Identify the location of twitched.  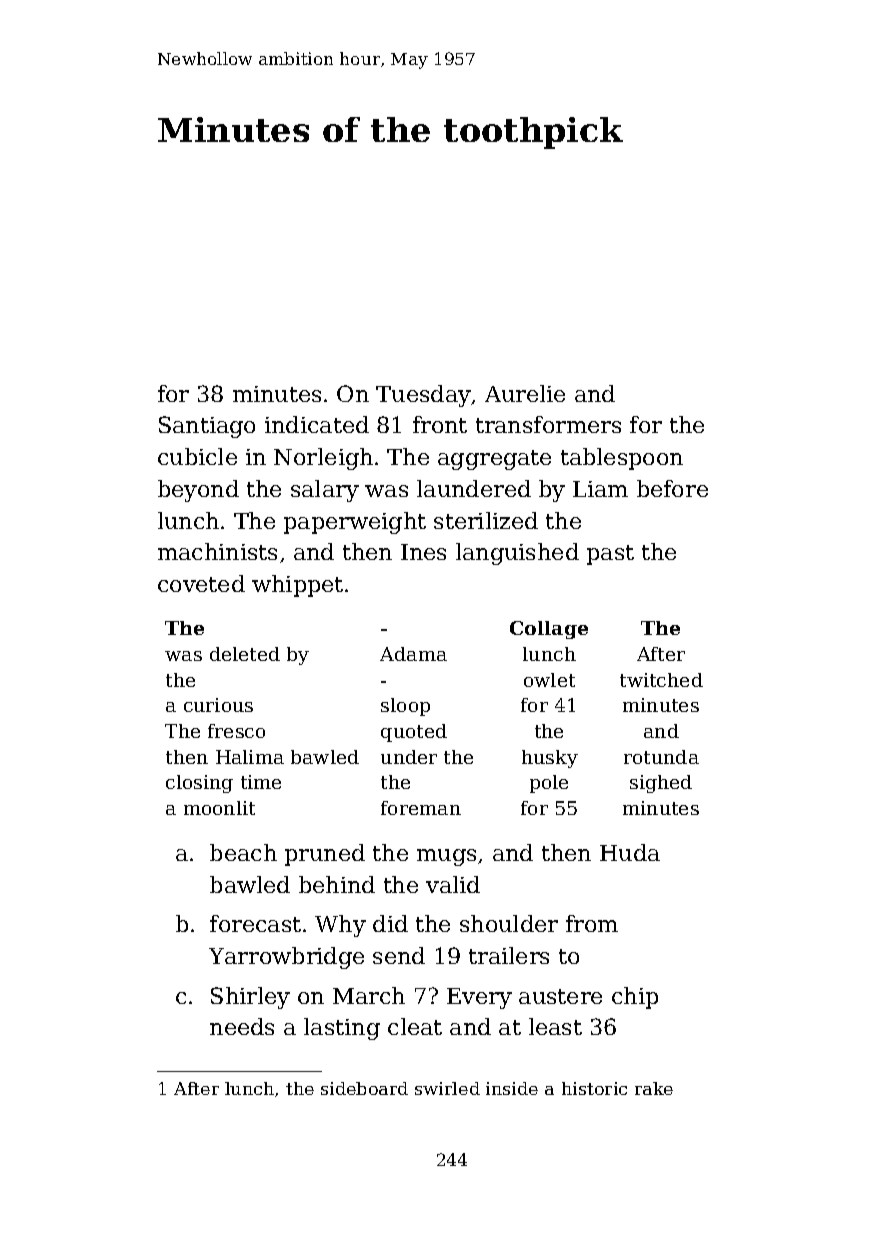
(661, 680).
